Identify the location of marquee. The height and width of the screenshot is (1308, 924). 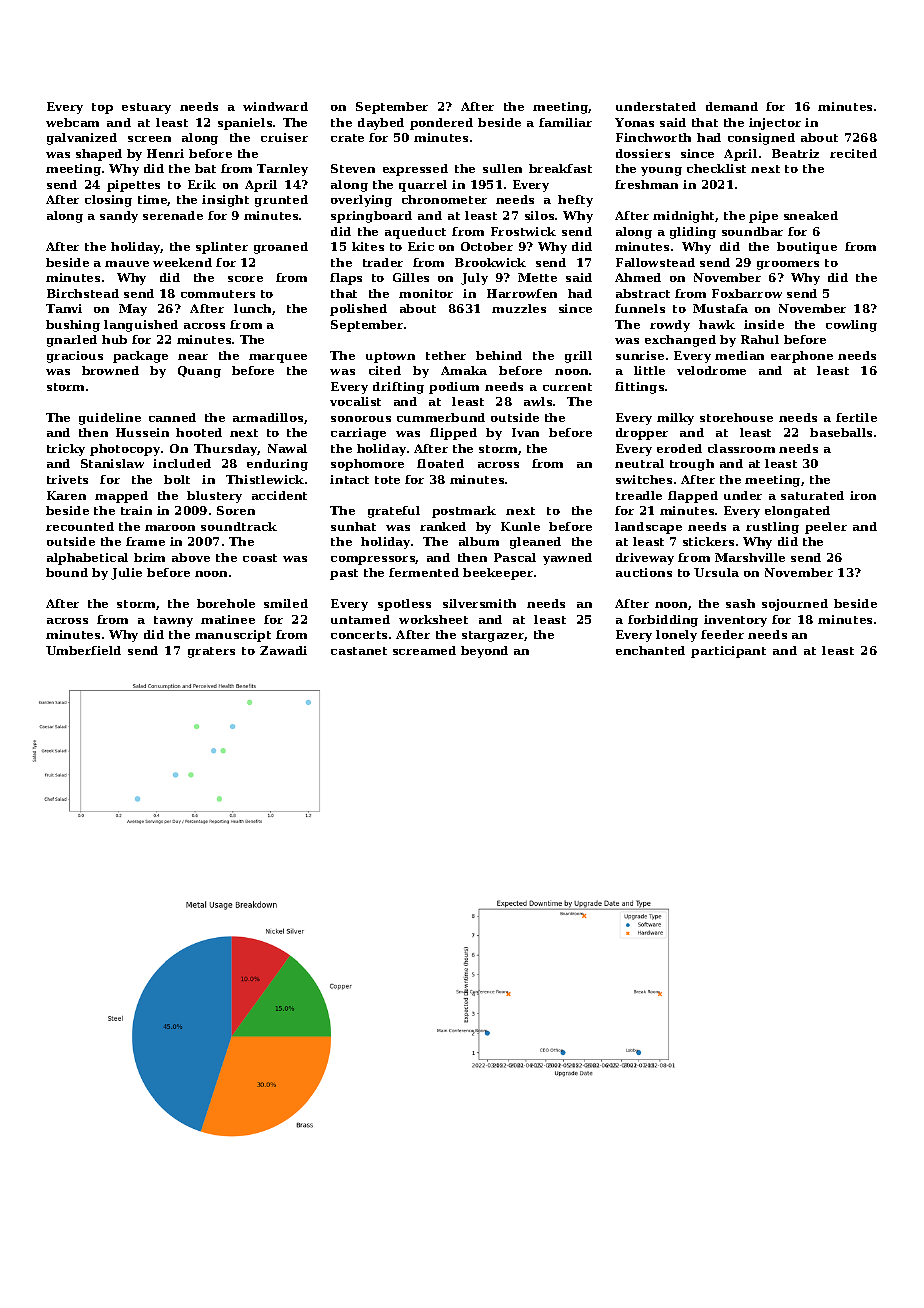
(278, 358).
